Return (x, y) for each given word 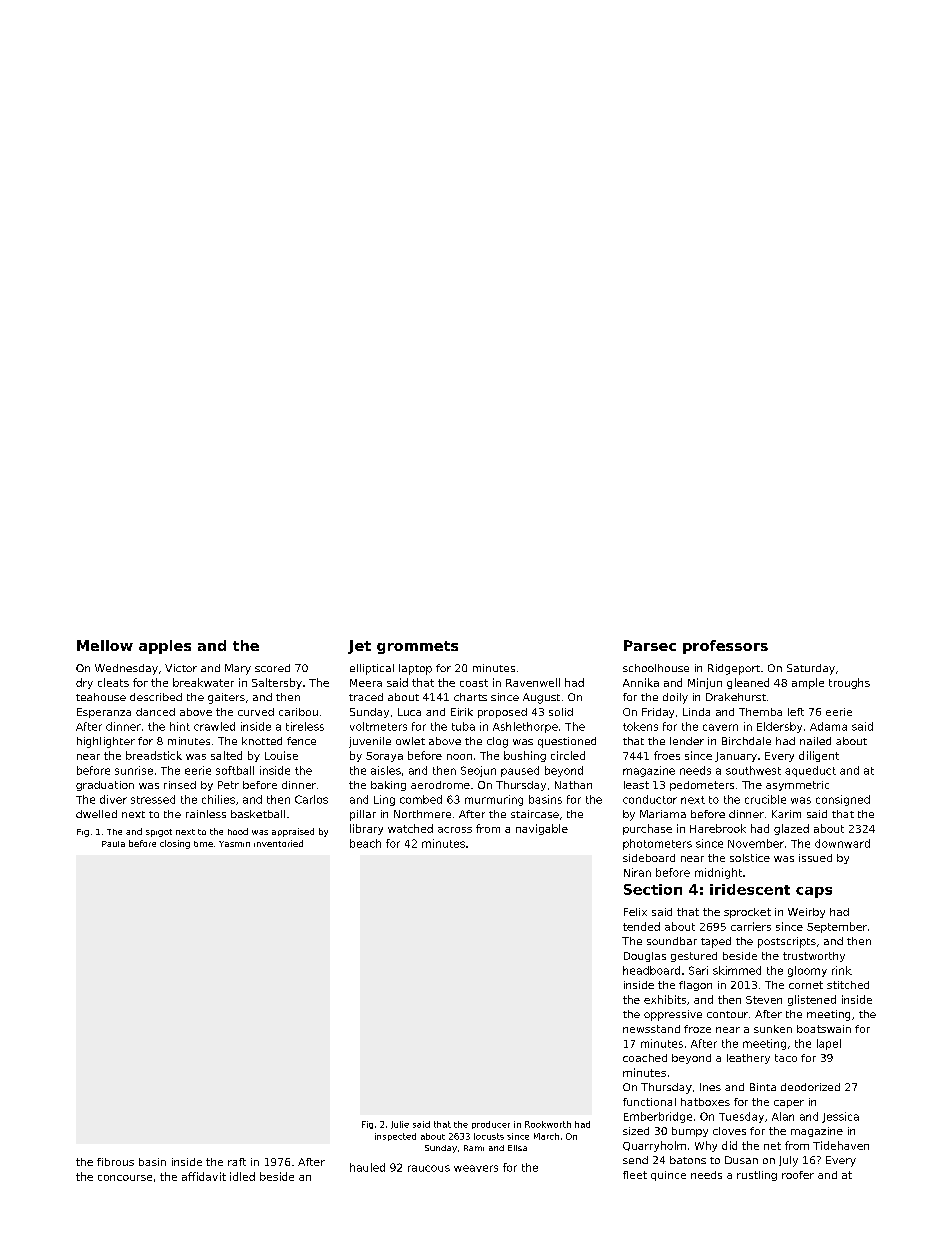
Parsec (650, 645)
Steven (764, 1000)
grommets (417, 647)
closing (175, 844)
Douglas (645, 957)
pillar (363, 815)
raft (237, 1162)
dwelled (96, 814)
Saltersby (277, 683)
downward (842, 843)
